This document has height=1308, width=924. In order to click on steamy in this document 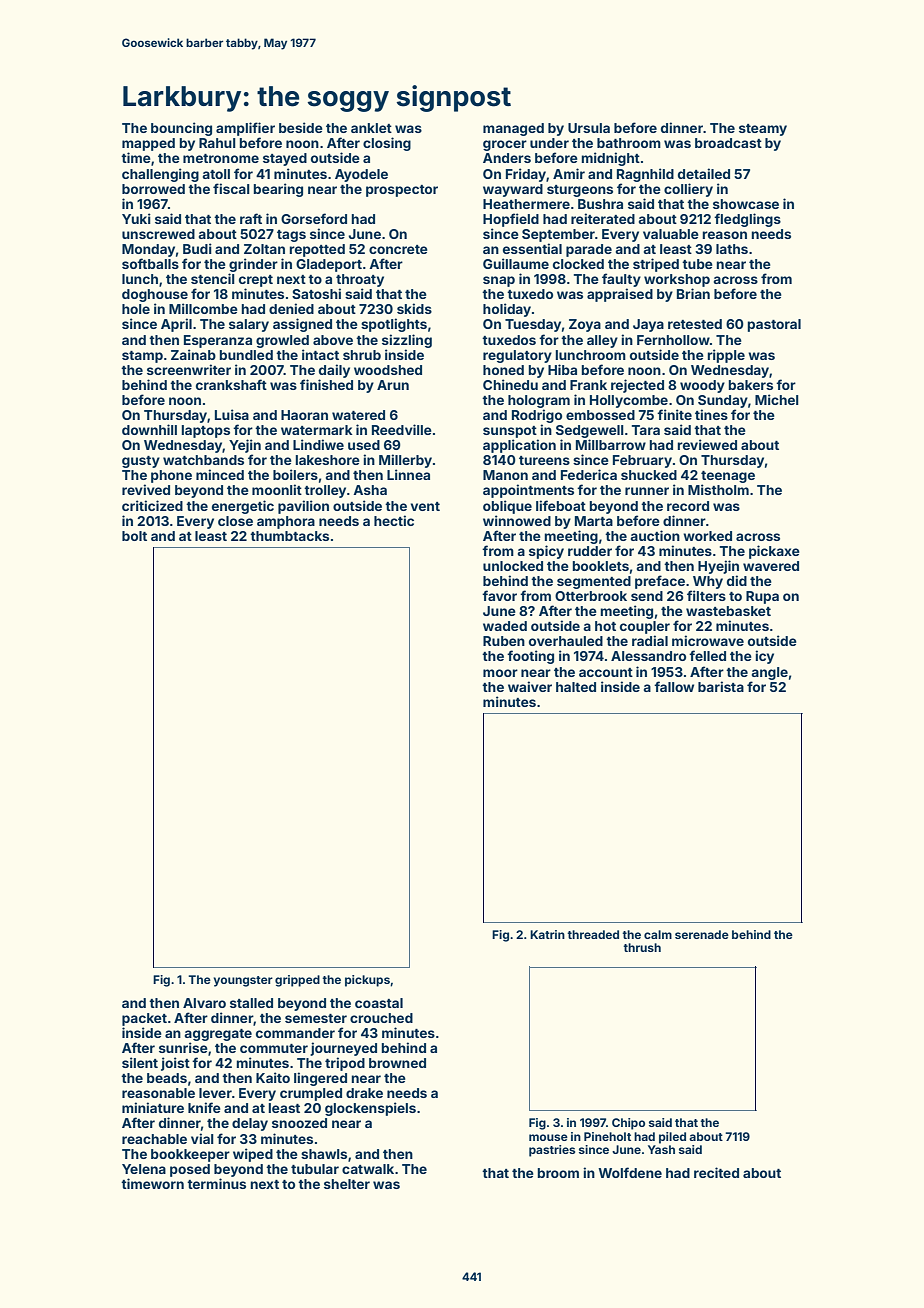, I will do `click(763, 130)`.
